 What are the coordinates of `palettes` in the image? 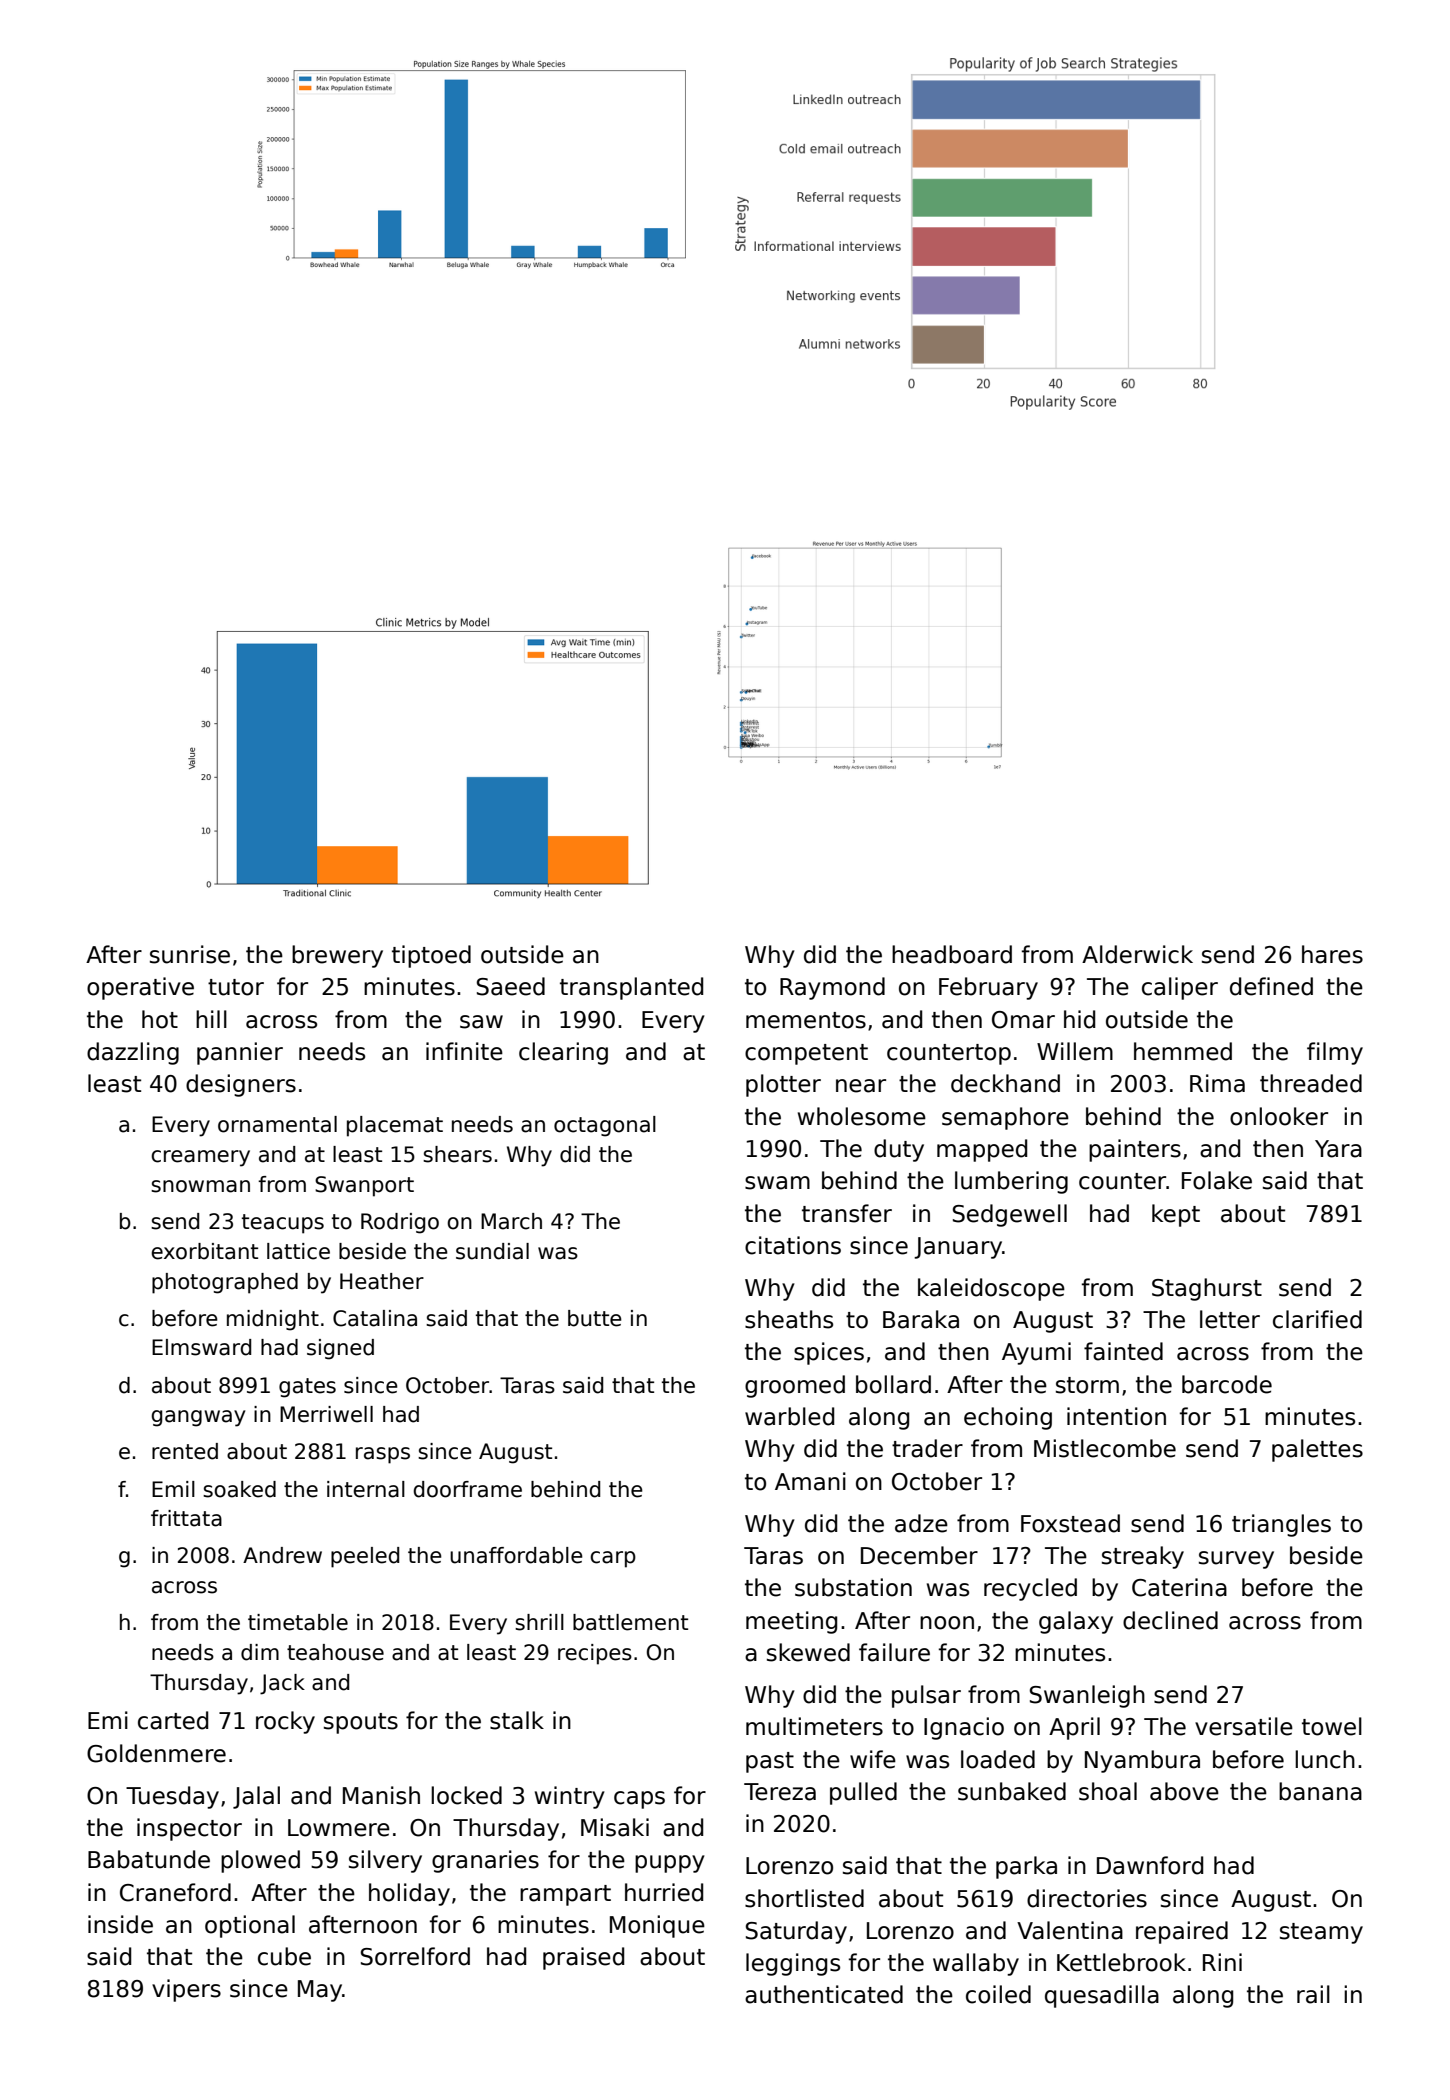 It's located at (1317, 1450).
